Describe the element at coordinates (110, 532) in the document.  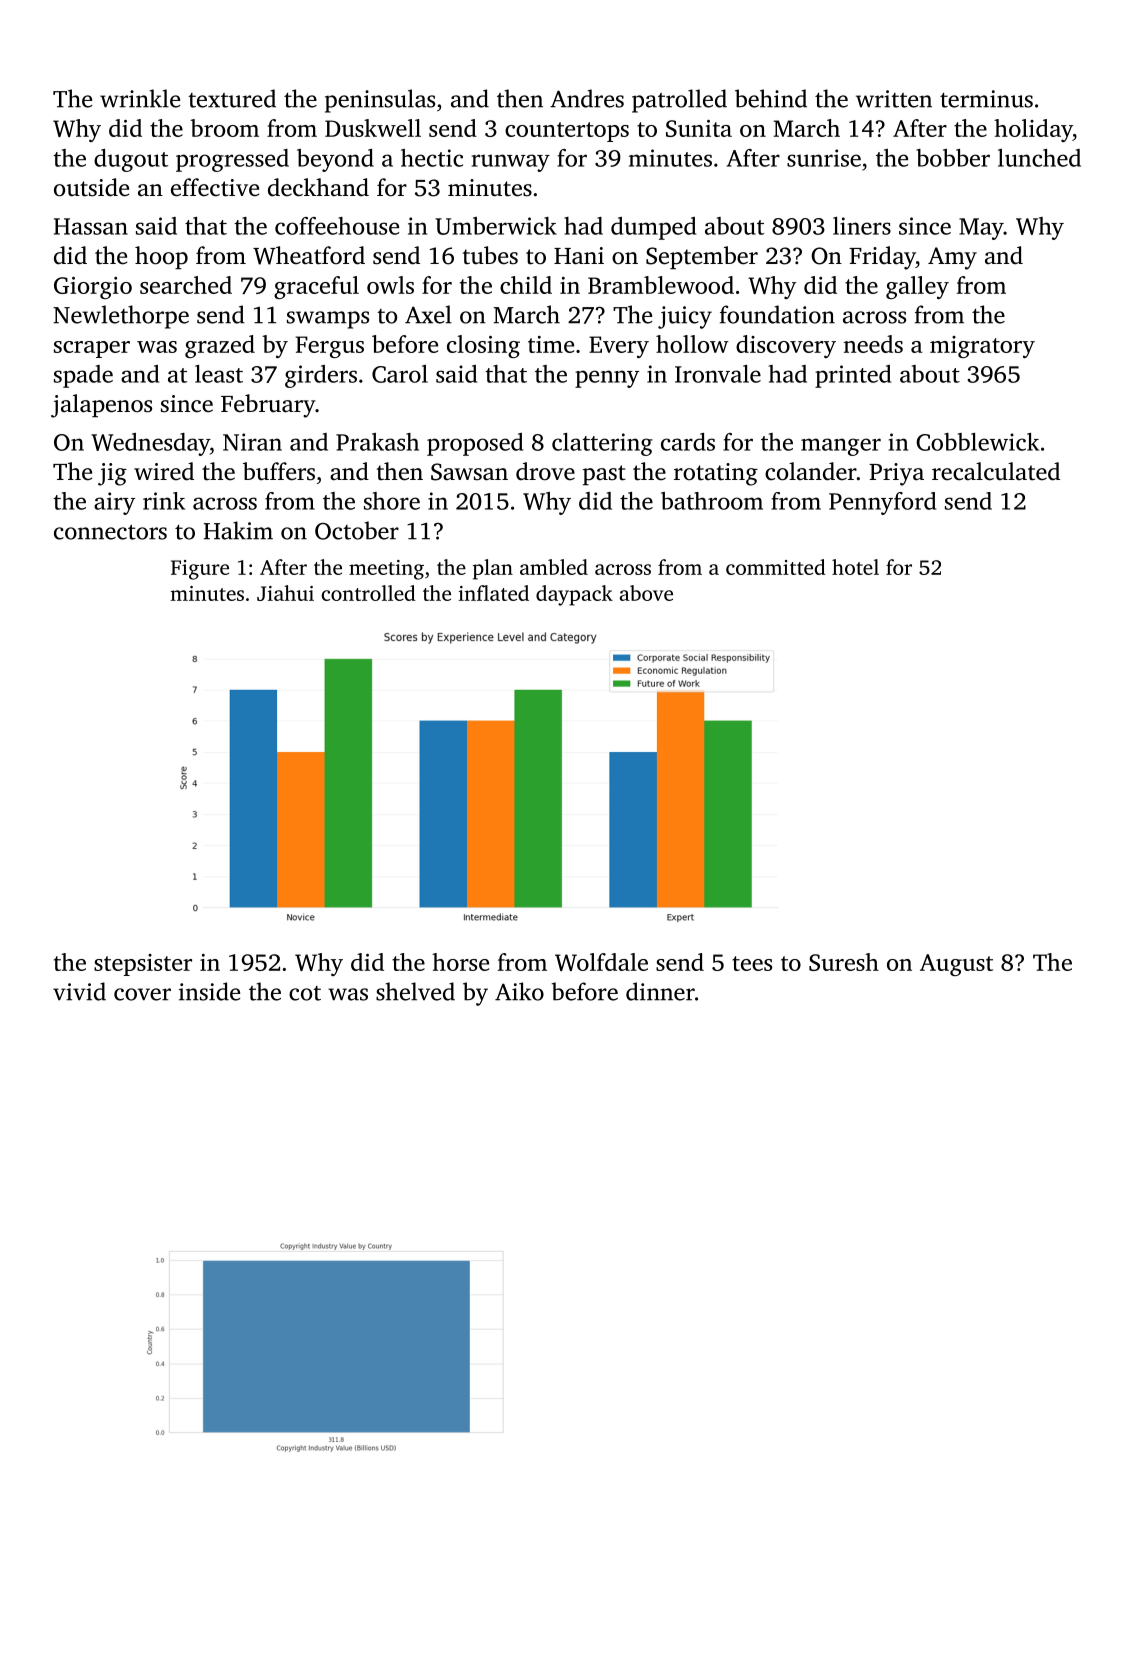
I see `connectors` at that location.
